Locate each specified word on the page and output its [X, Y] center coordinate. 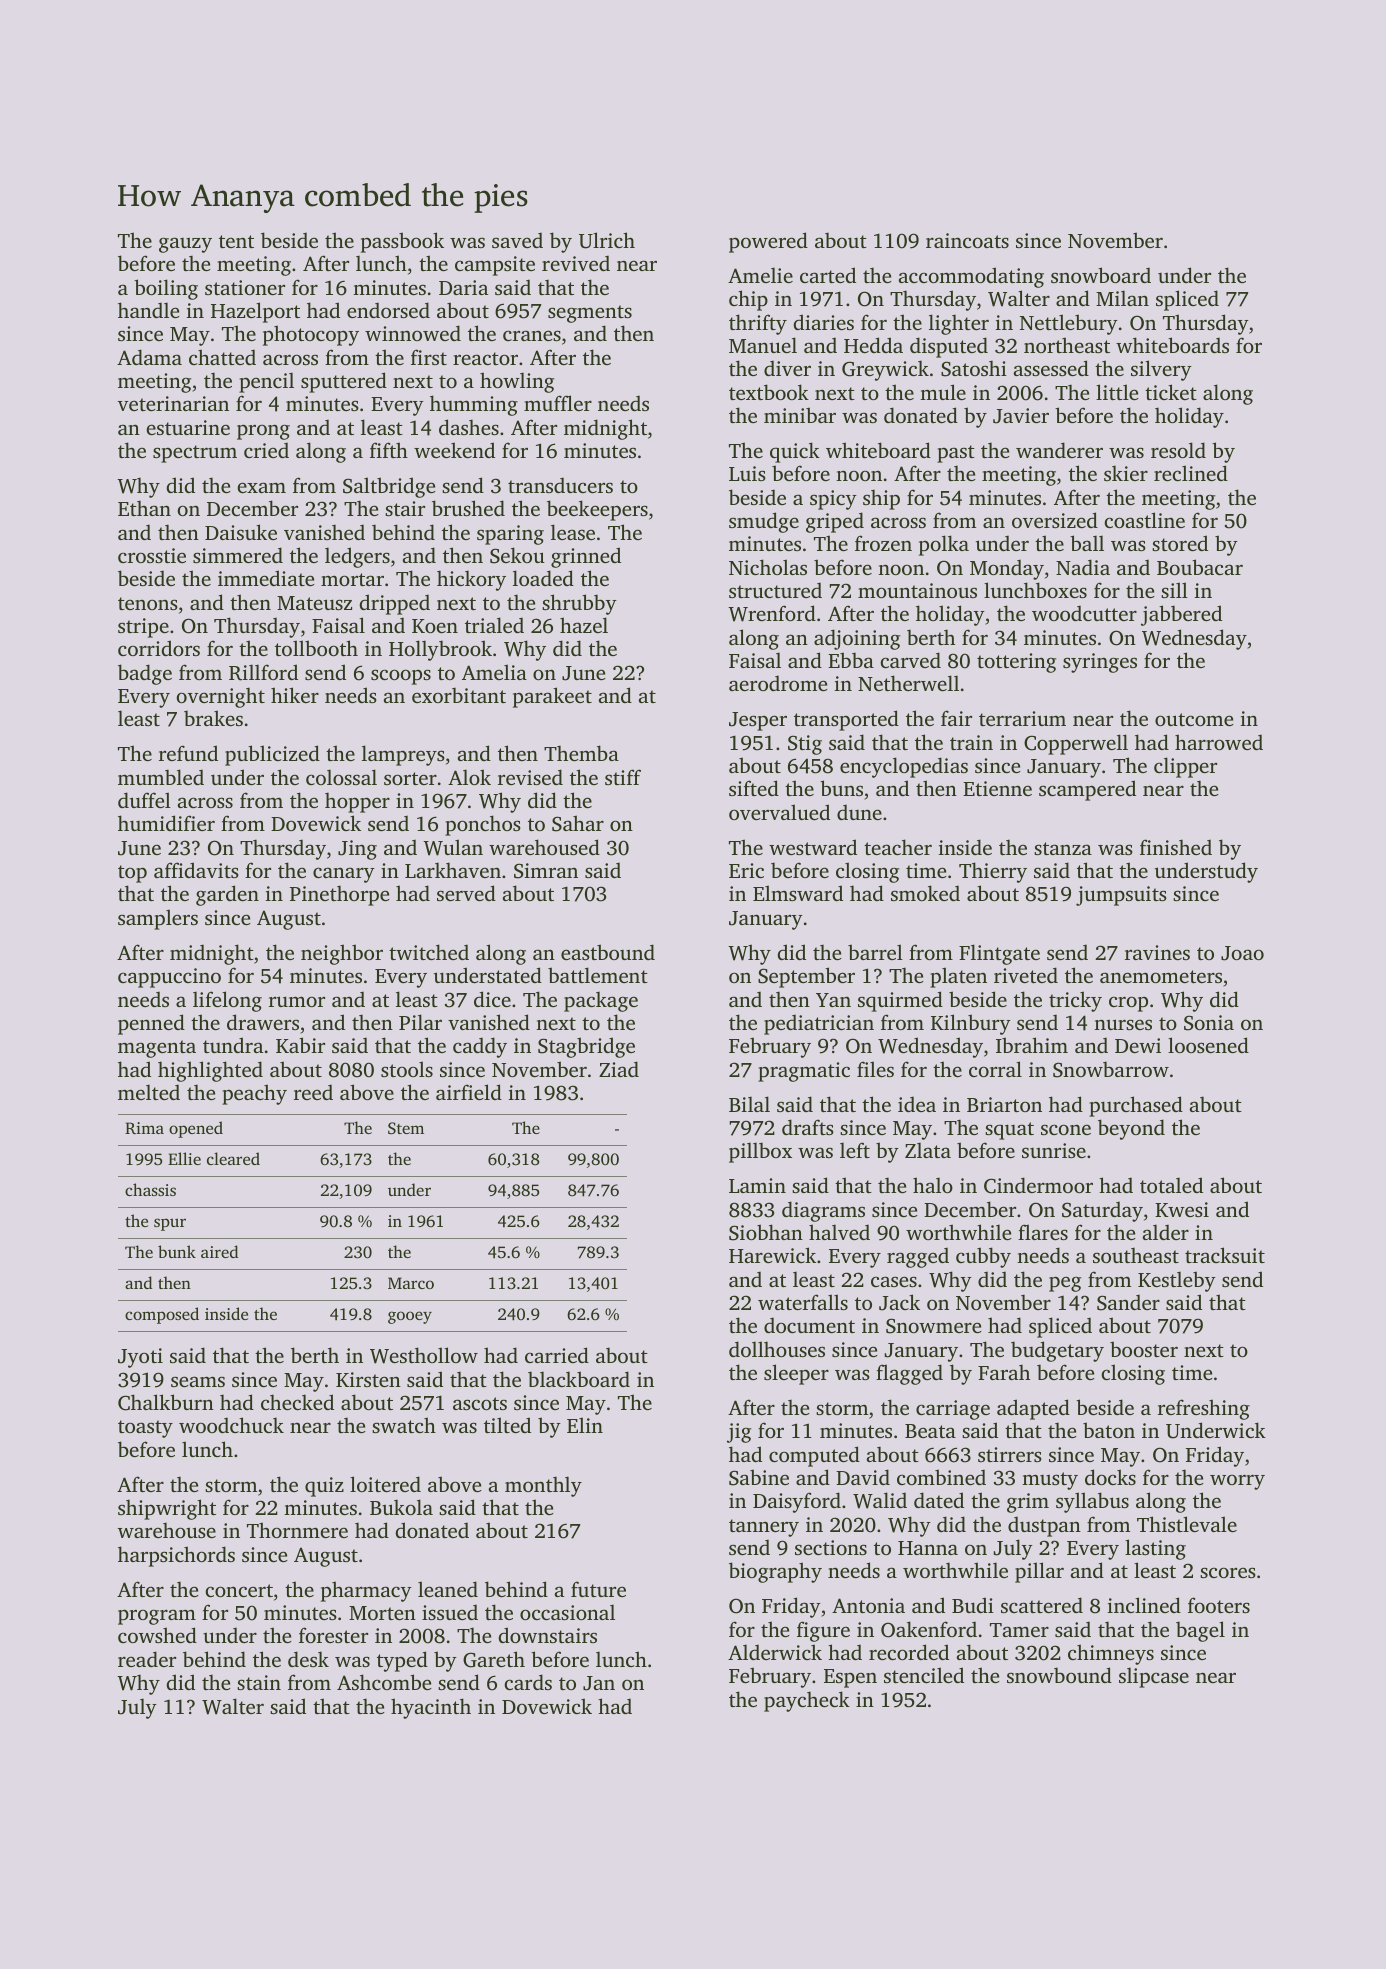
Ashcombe [384, 1682]
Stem [406, 1128]
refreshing [1204, 1409]
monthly [543, 1486]
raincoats [967, 240]
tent [236, 241]
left [855, 1150]
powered [768, 242]
